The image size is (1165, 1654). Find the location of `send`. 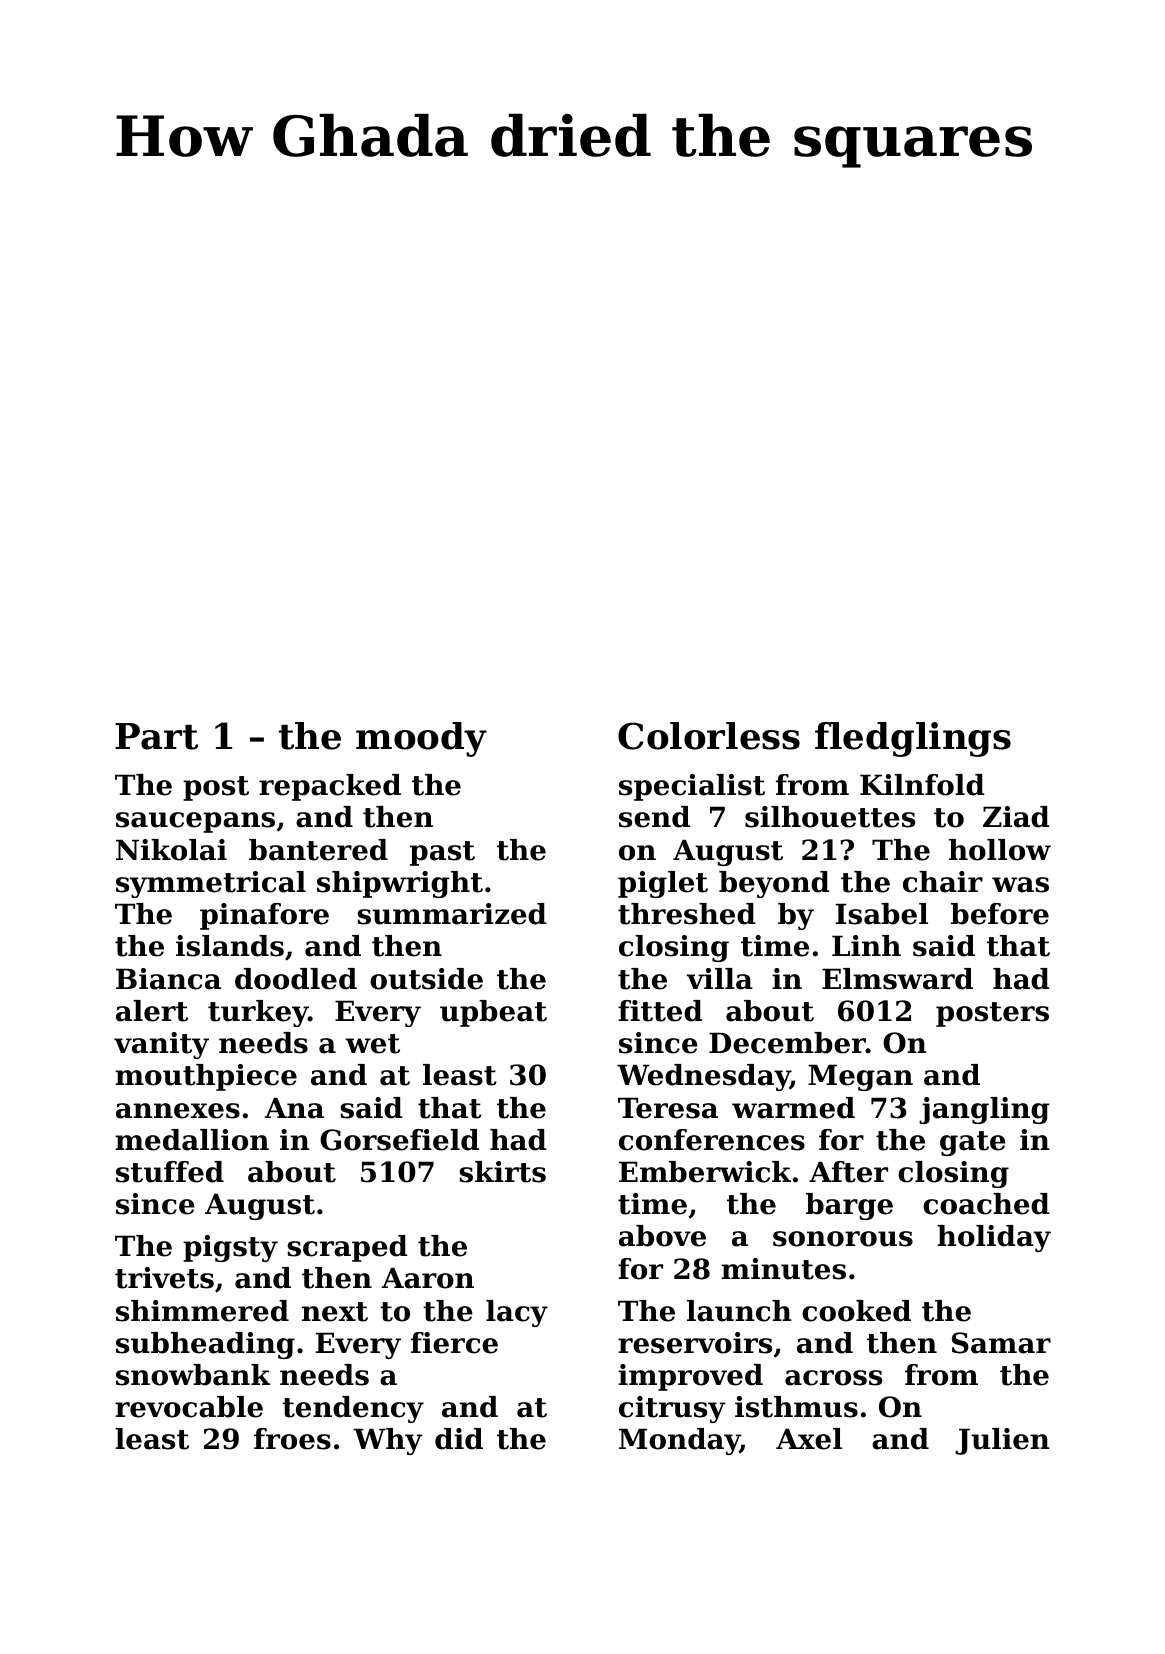

send is located at coordinates (654, 817).
